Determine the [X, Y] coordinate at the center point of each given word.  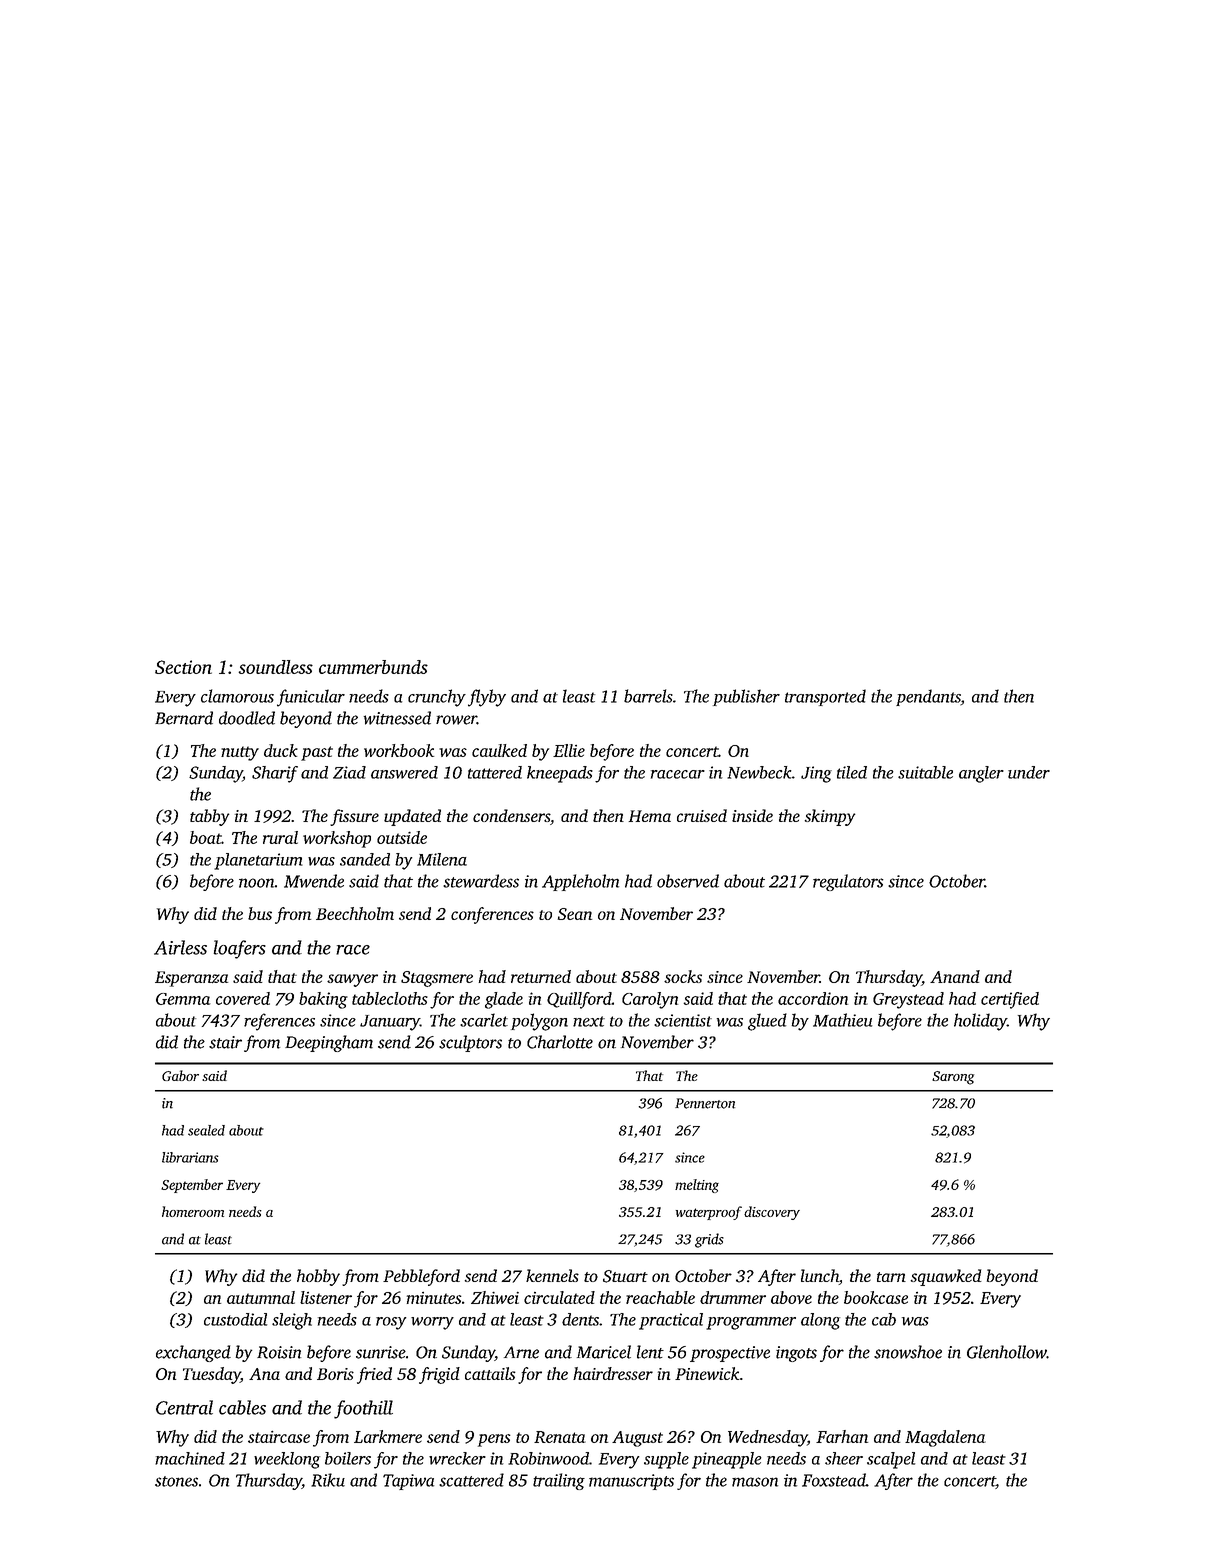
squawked [946, 1277]
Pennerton [705, 1103]
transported [825, 697]
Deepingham [329, 1043]
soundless [276, 667]
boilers [348, 1458]
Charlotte [560, 1042]
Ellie [569, 750]
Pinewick [707, 1373]
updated [412, 817]
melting [697, 1186]
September [192, 1186]
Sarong [953, 1078]
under [1029, 772]
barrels [648, 696]
